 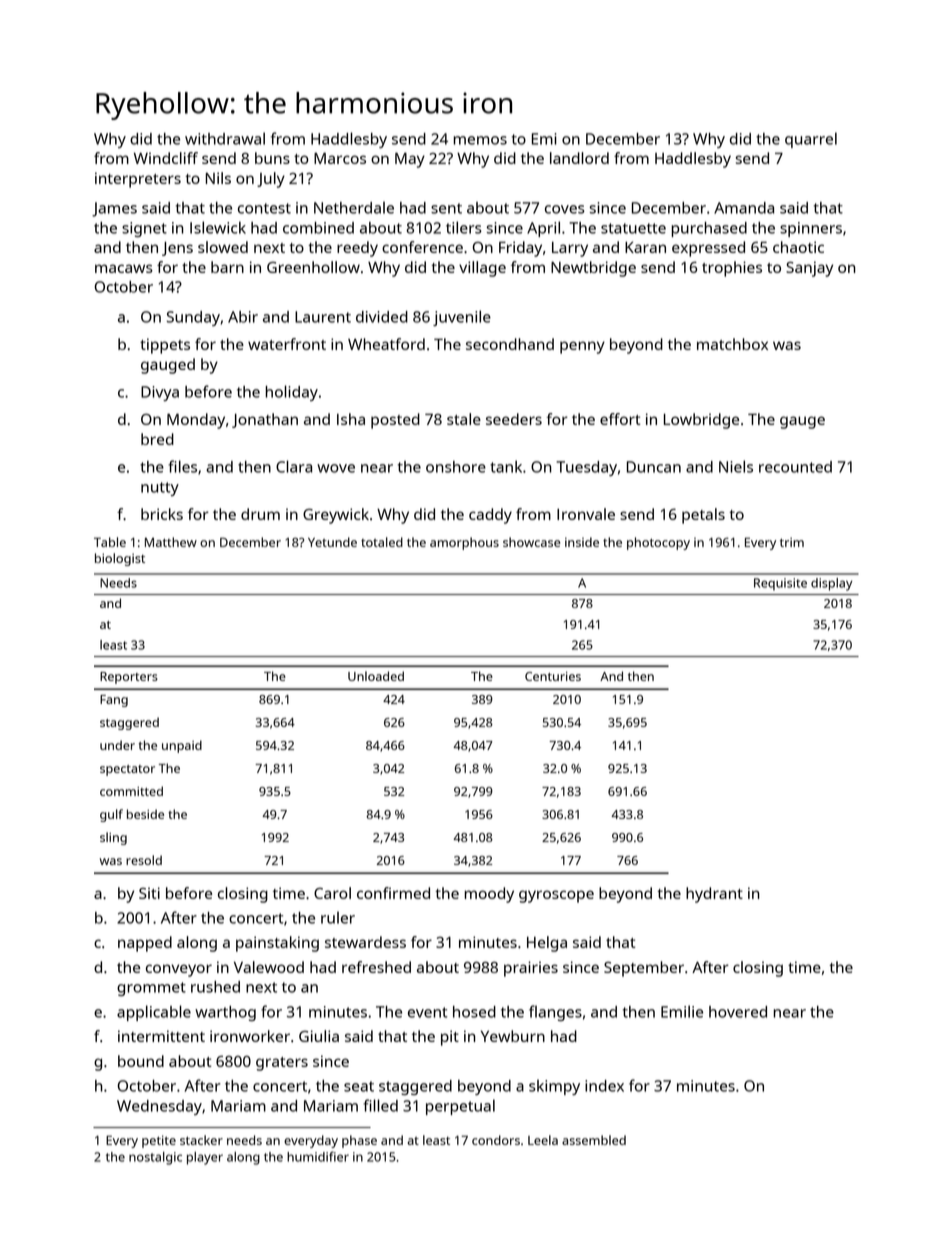 What do you see at coordinates (166, 158) in the screenshot?
I see `Windcliff` at bounding box center [166, 158].
